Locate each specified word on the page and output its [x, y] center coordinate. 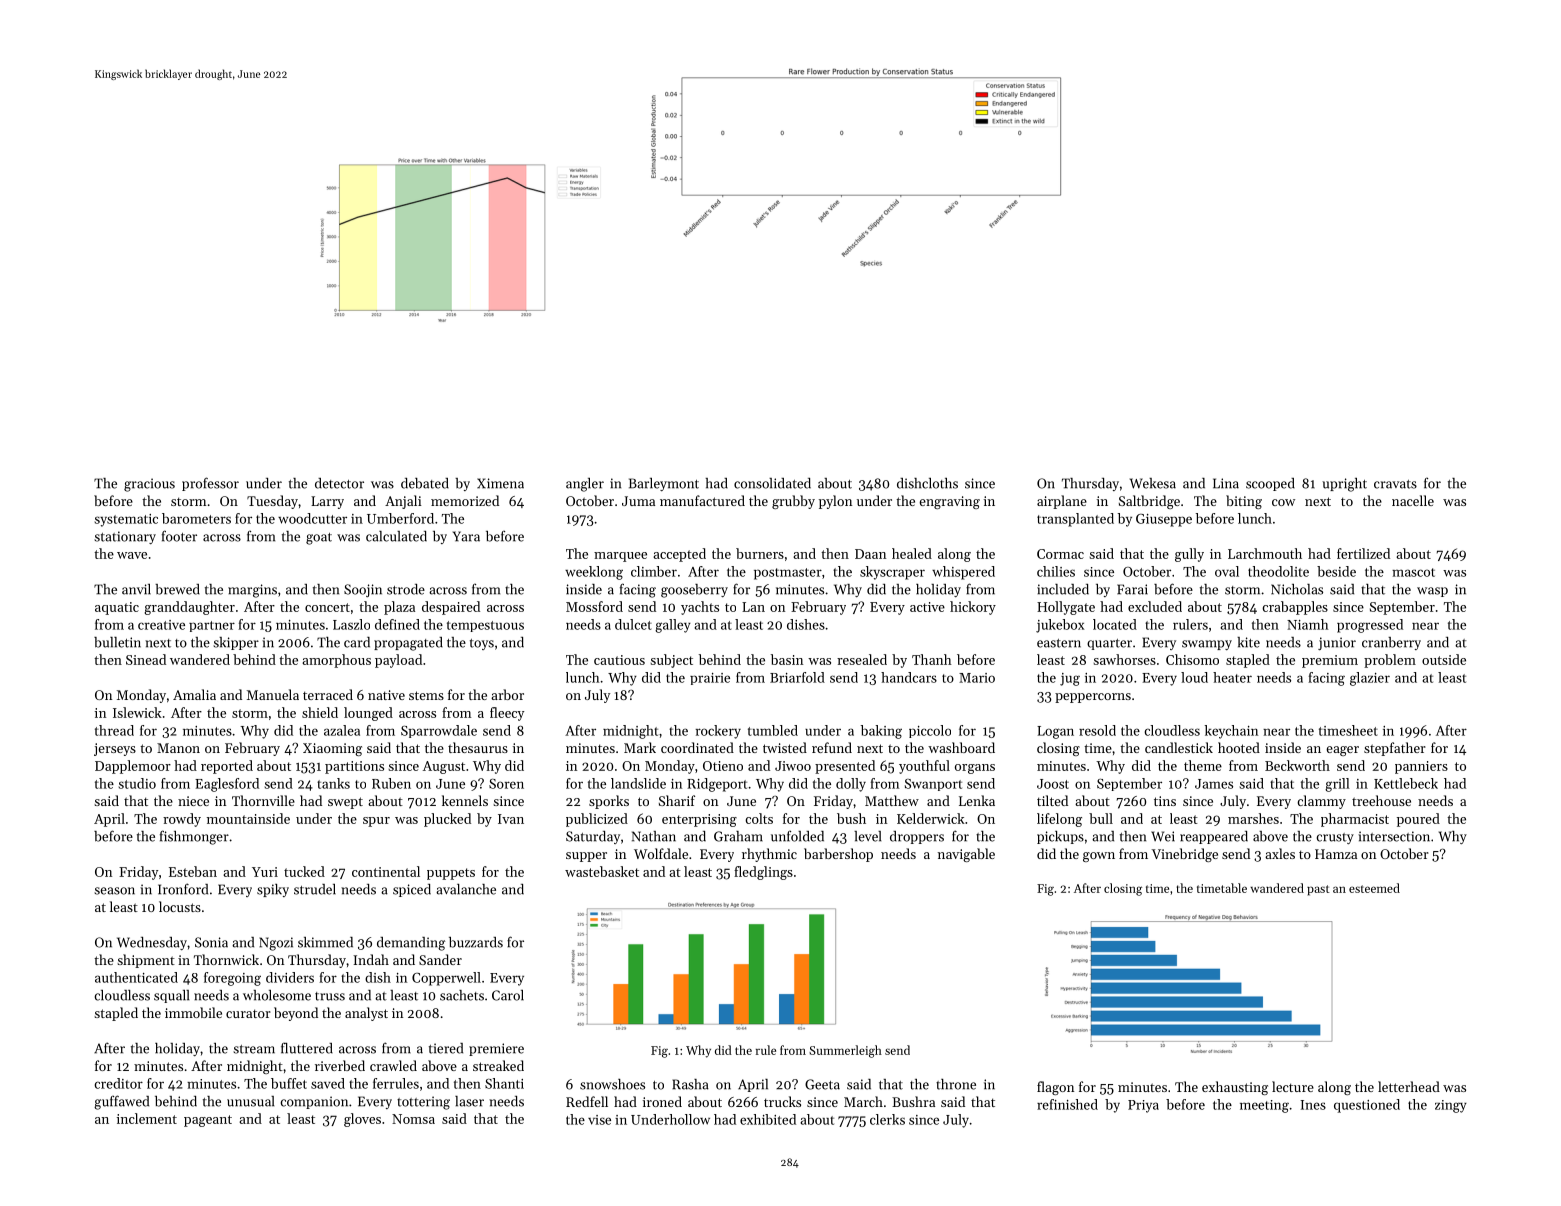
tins [1165, 801]
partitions [354, 767]
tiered [446, 1048]
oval [1227, 571]
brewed [177, 589]
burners [760, 553]
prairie [710, 679]
